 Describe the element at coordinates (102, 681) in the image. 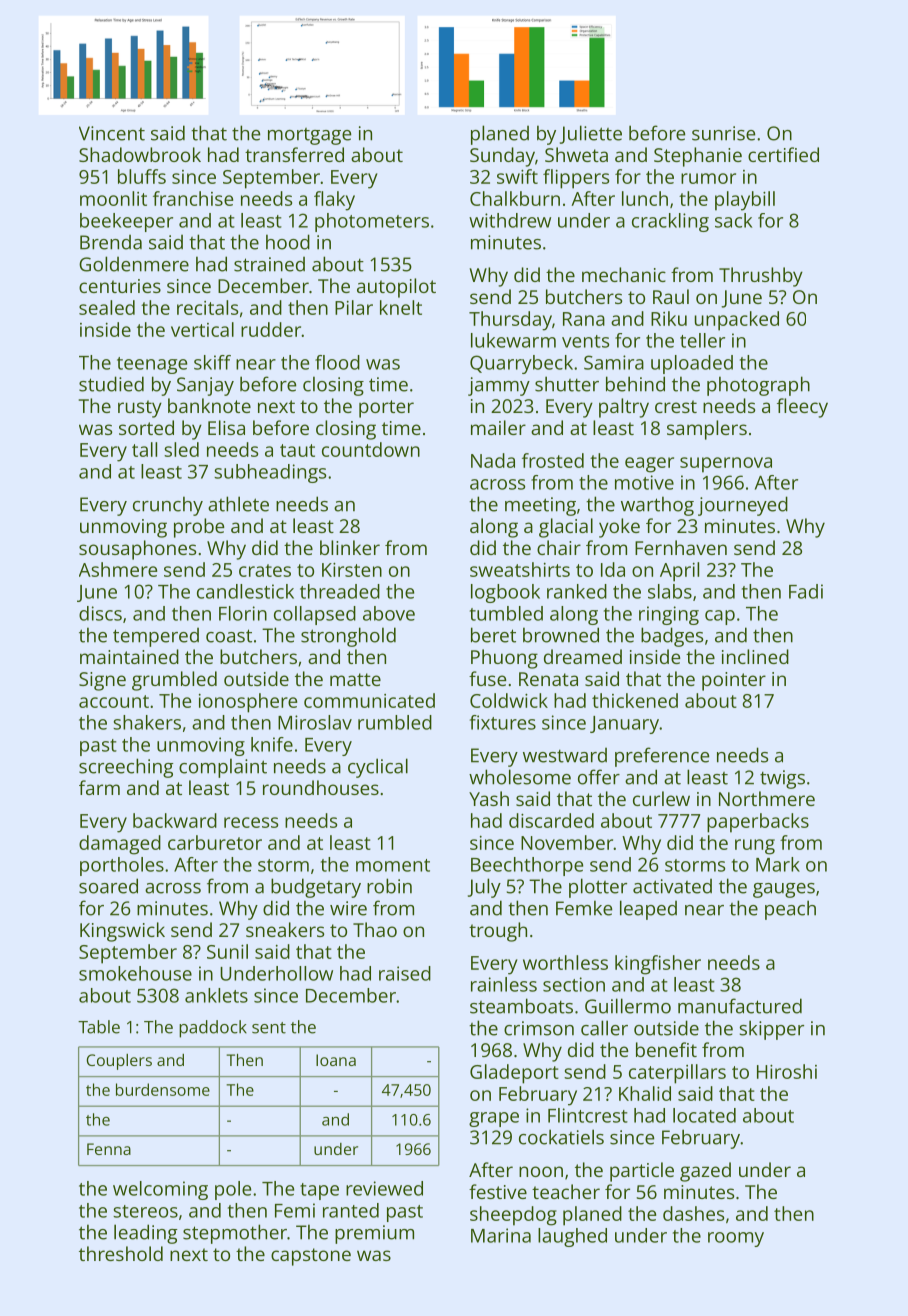

I see `Signe` at that location.
